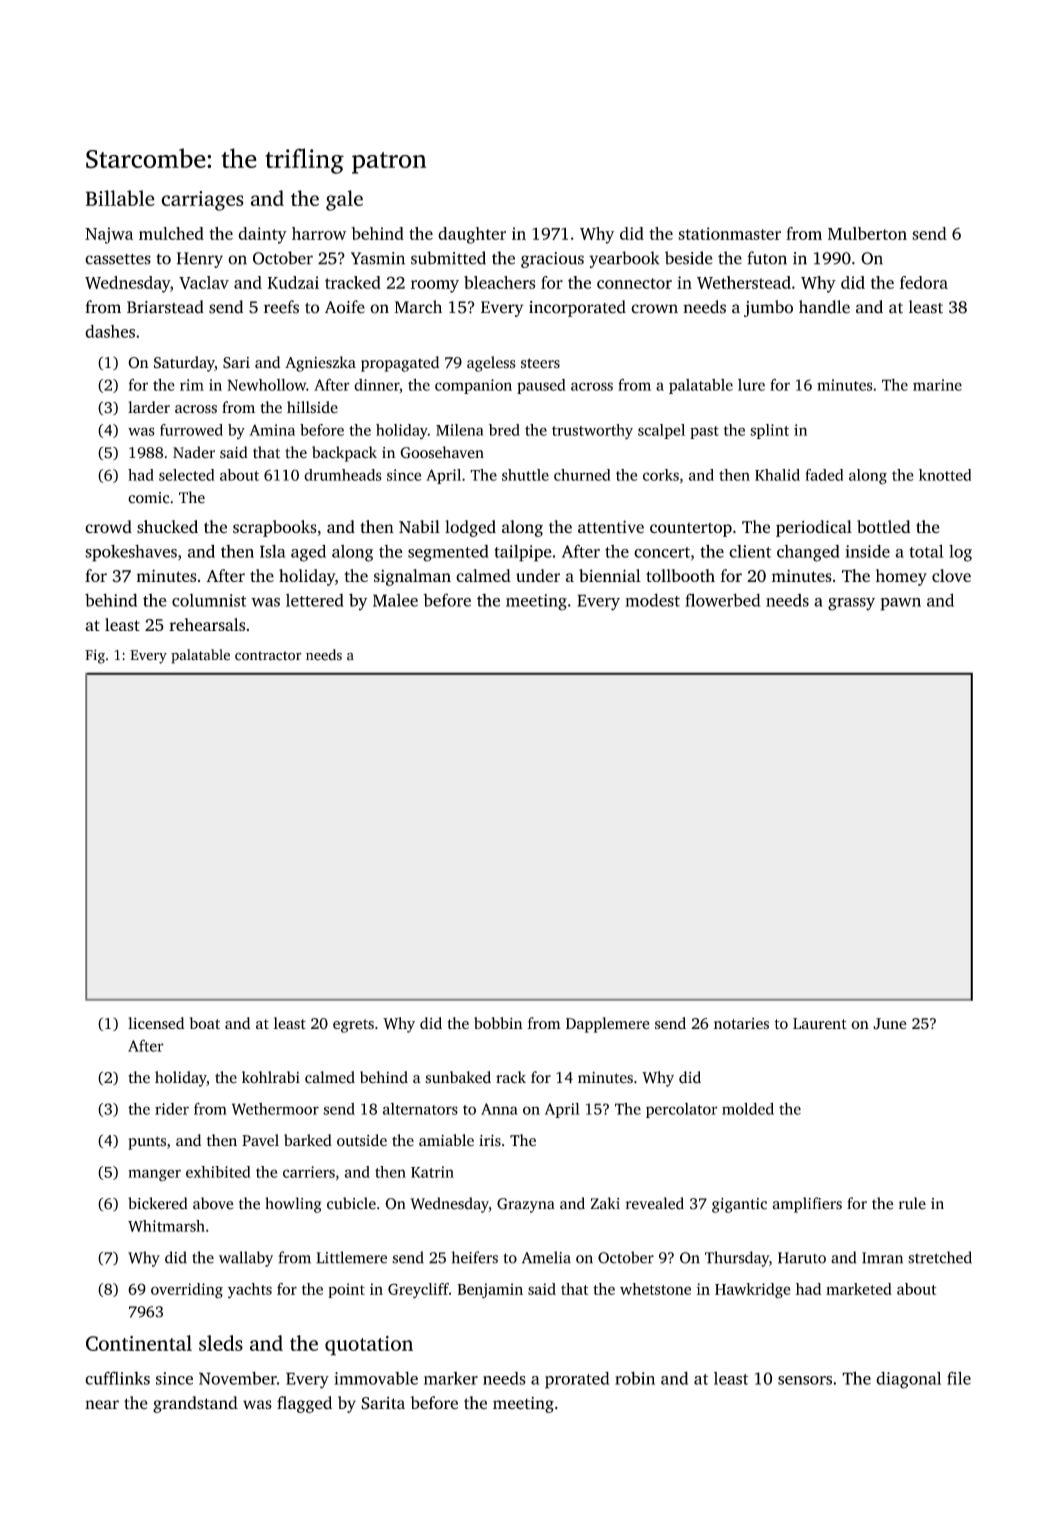  I want to click on cufflinks, so click(117, 1378).
